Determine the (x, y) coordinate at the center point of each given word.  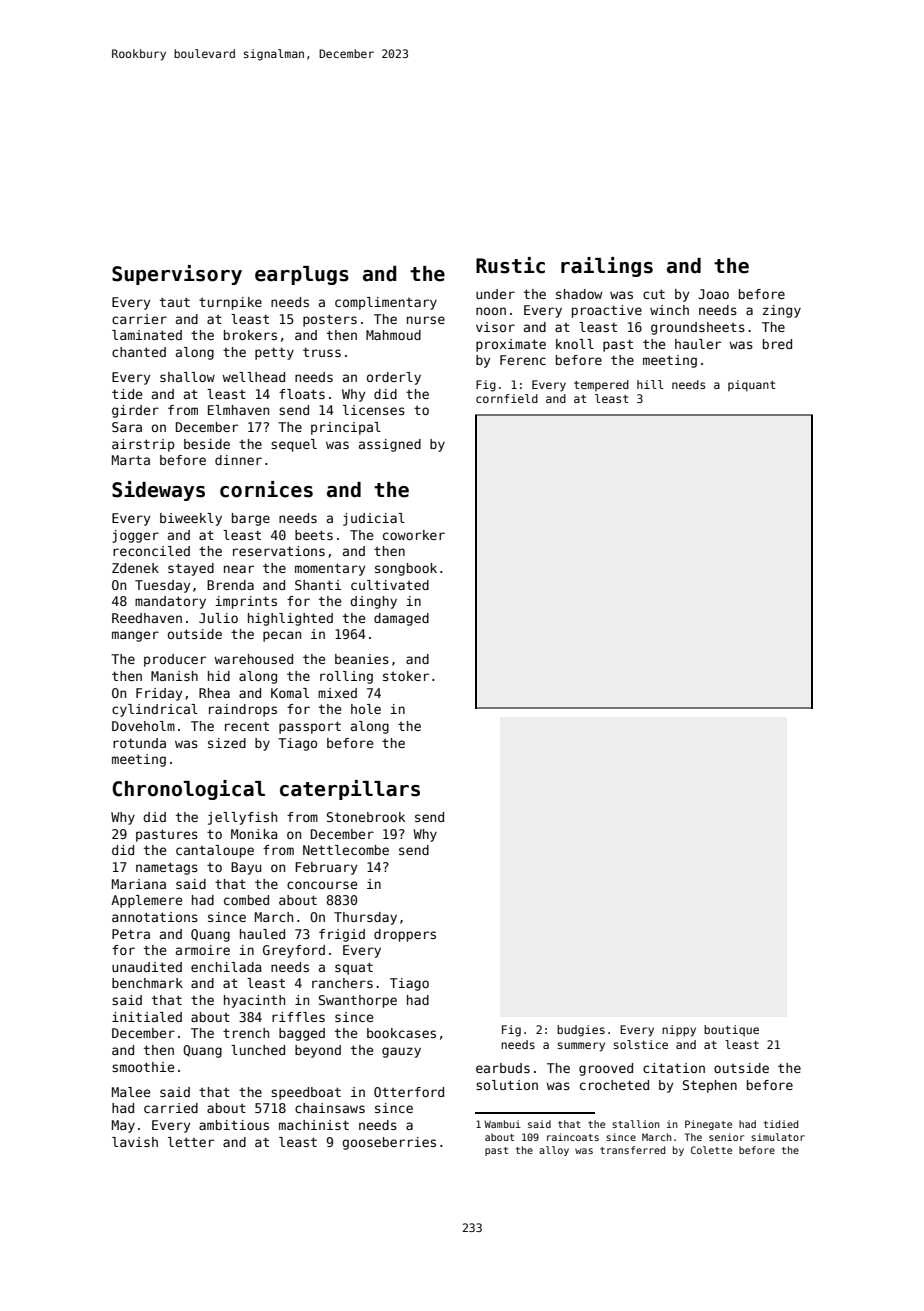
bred (777, 344)
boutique (731, 1031)
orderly (394, 378)
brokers (250, 335)
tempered (601, 385)
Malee (131, 1092)
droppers (405, 935)
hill (650, 384)
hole (366, 709)
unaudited (147, 967)
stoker (406, 676)
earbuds (503, 1068)
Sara (127, 427)
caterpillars (350, 790)
